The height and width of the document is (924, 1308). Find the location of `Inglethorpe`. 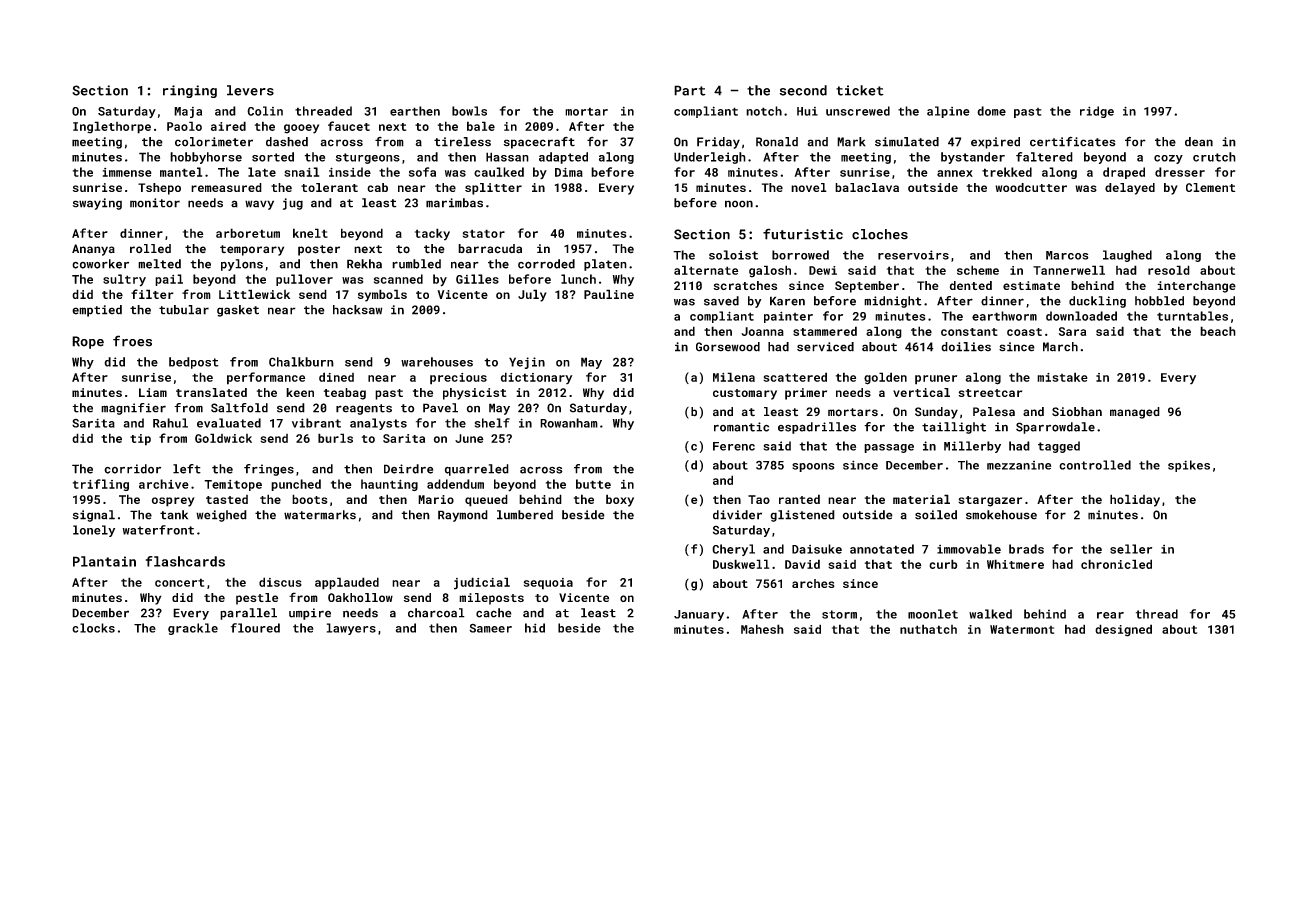

Inglethorpe is located at coordinates (112, 127).
